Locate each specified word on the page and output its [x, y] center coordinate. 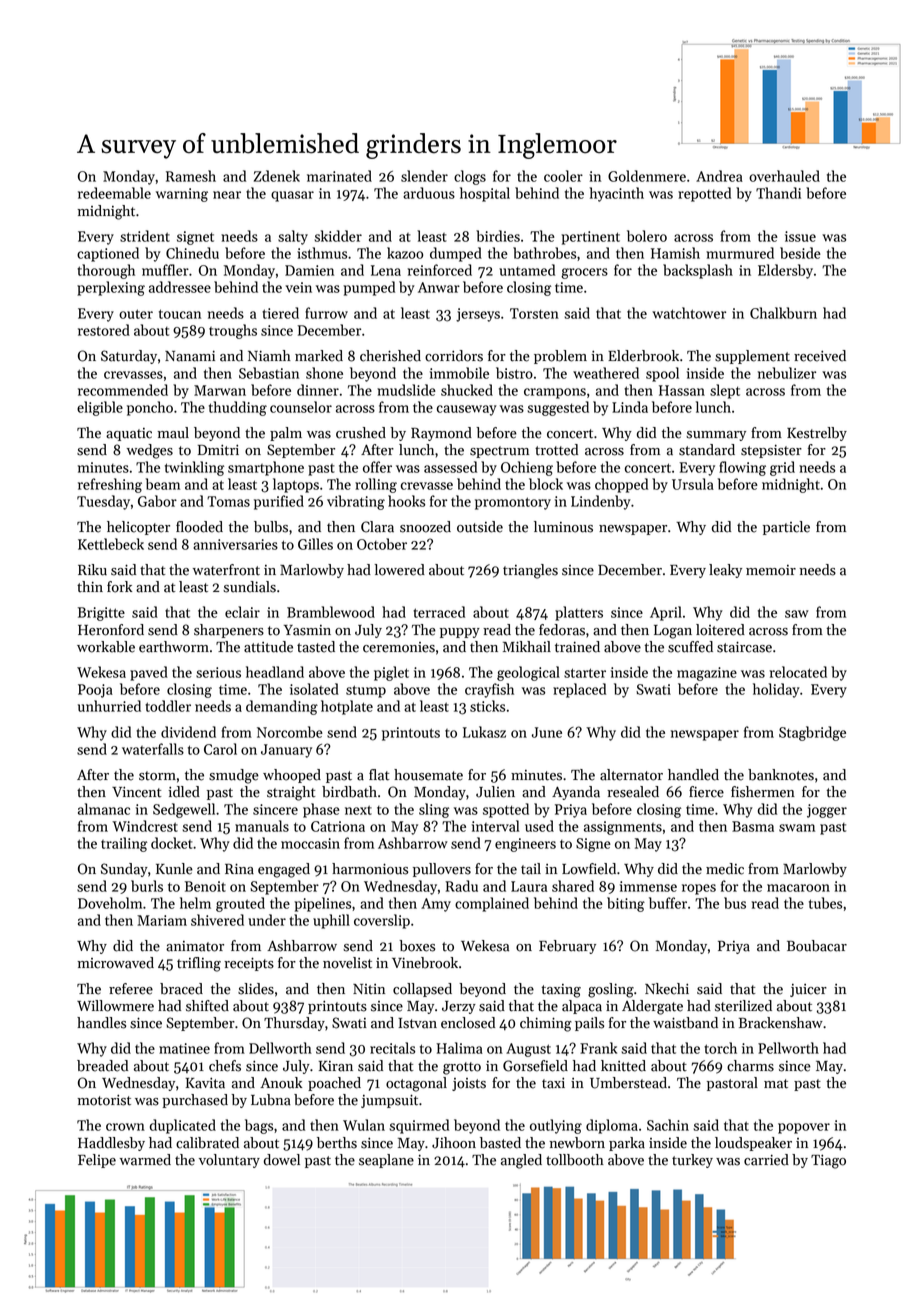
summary [716, 436]
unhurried [109, 706]
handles [101, 1023]
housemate [428, 775]
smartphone [266, 468]
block [546, 484]
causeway [467, 410]
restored [104, 330]
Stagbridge [812, 733]
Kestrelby [817, 434]
